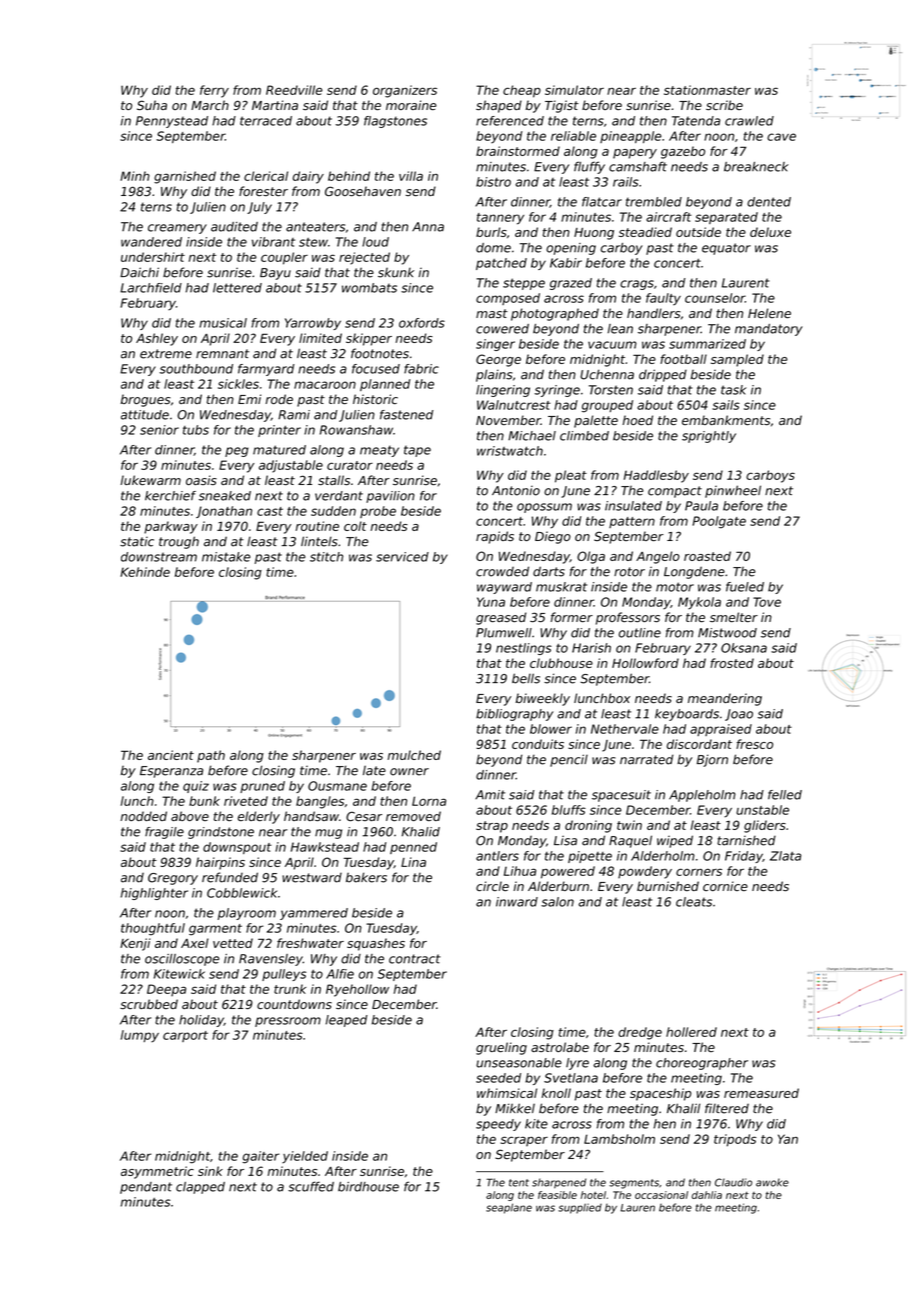 This document has width=924, height=1308. Describe the element at coordinates (222, 354) in the document. I see `remnant` at that location.
